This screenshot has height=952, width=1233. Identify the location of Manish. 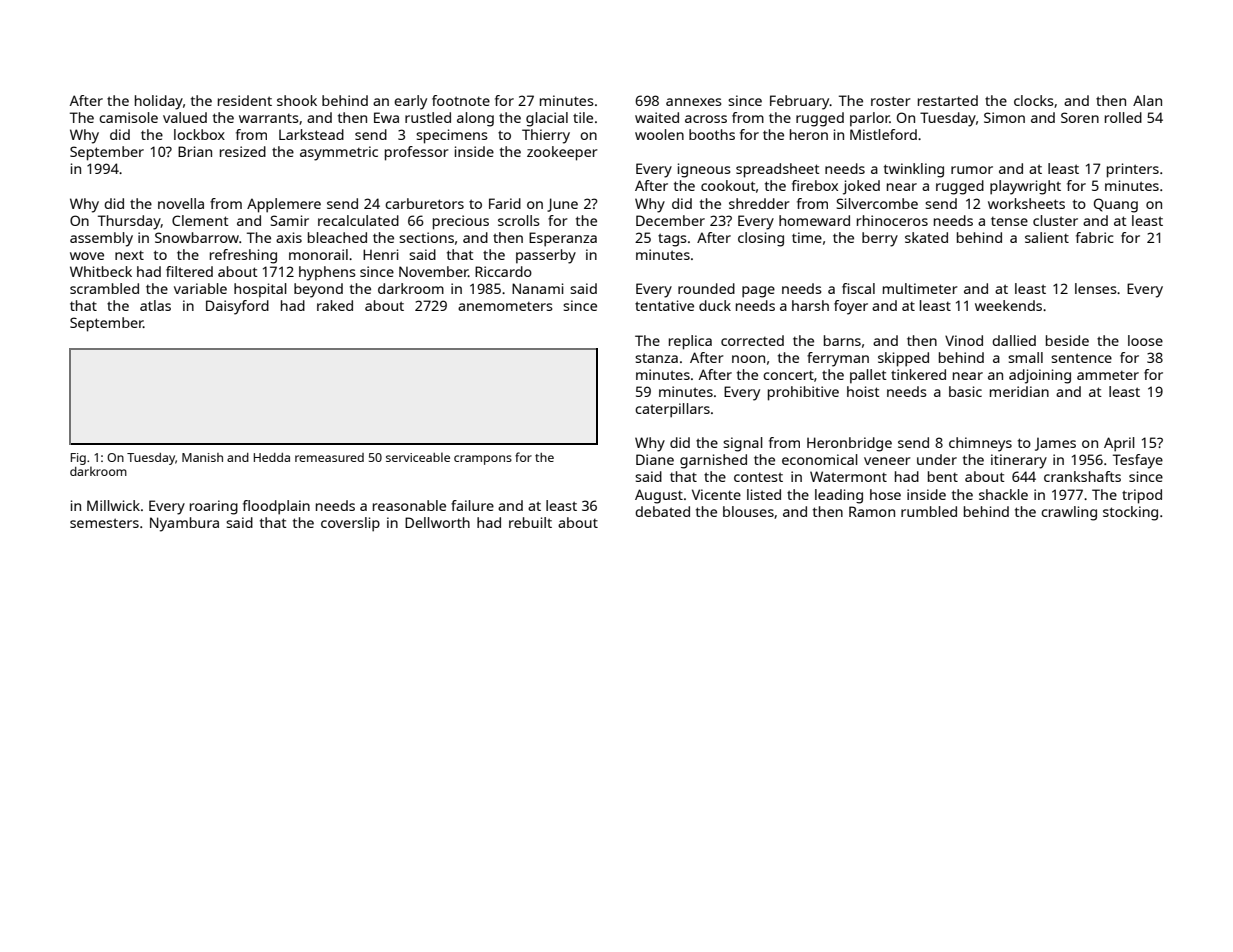
(202, 457).
